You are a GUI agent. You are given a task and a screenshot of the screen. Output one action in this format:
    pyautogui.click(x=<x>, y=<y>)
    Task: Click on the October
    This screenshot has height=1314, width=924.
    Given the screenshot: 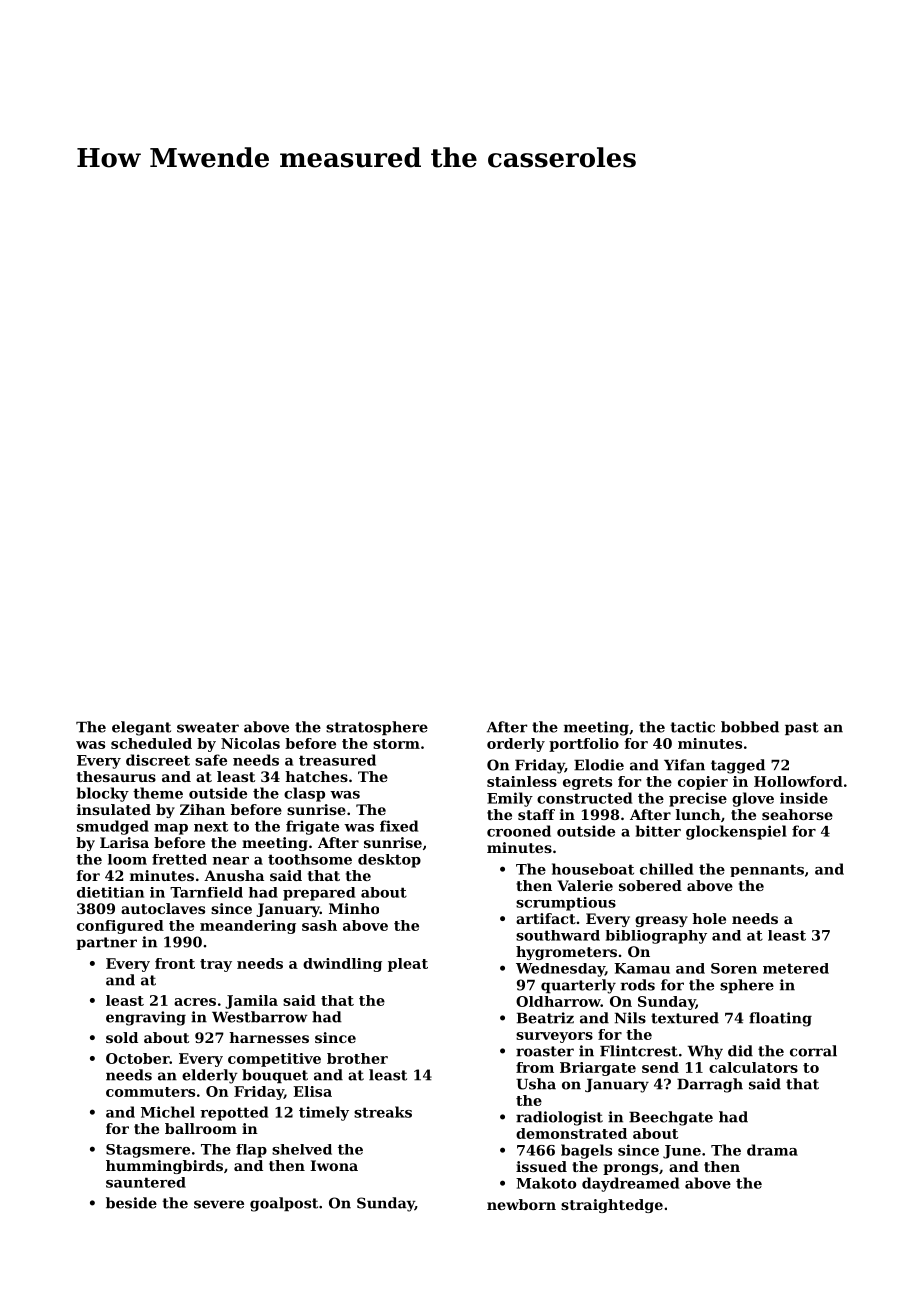 What is the action you would take?
    pyautogui.click(x=138, y=1058)
